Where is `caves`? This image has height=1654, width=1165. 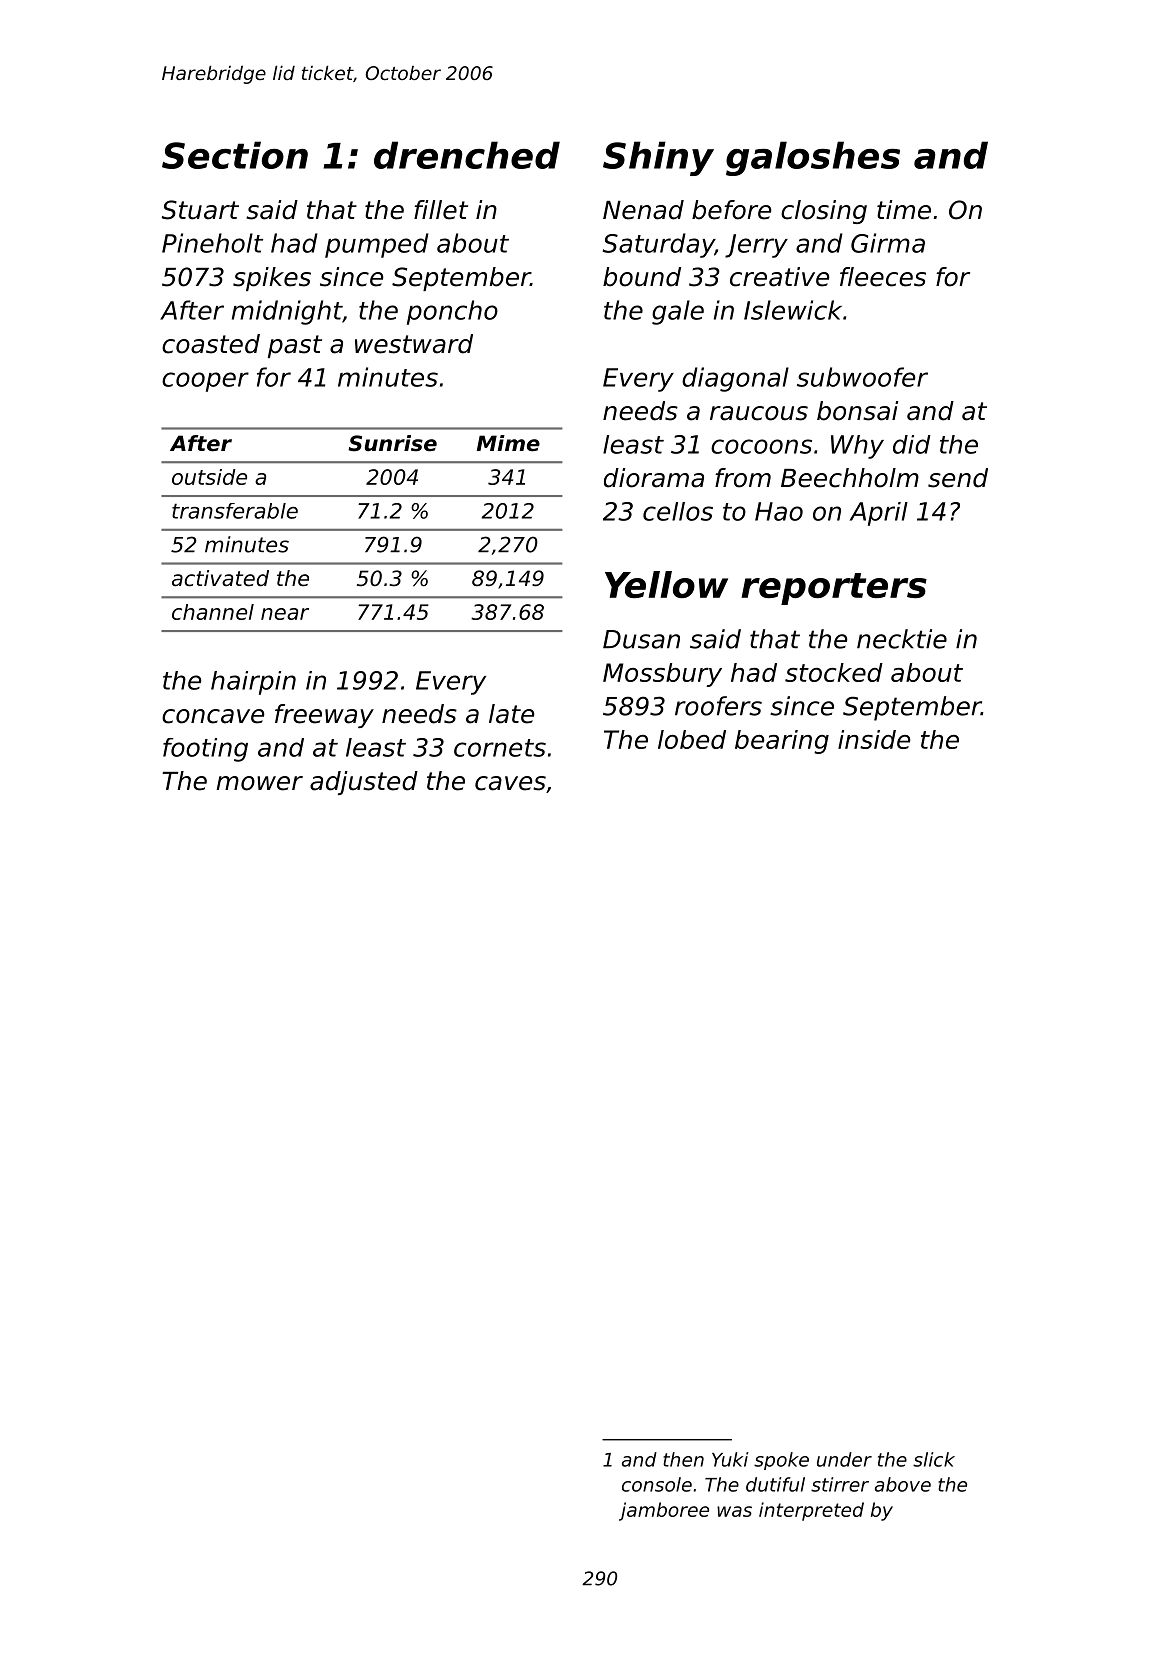 caves is located at coordinates (510, 783).
